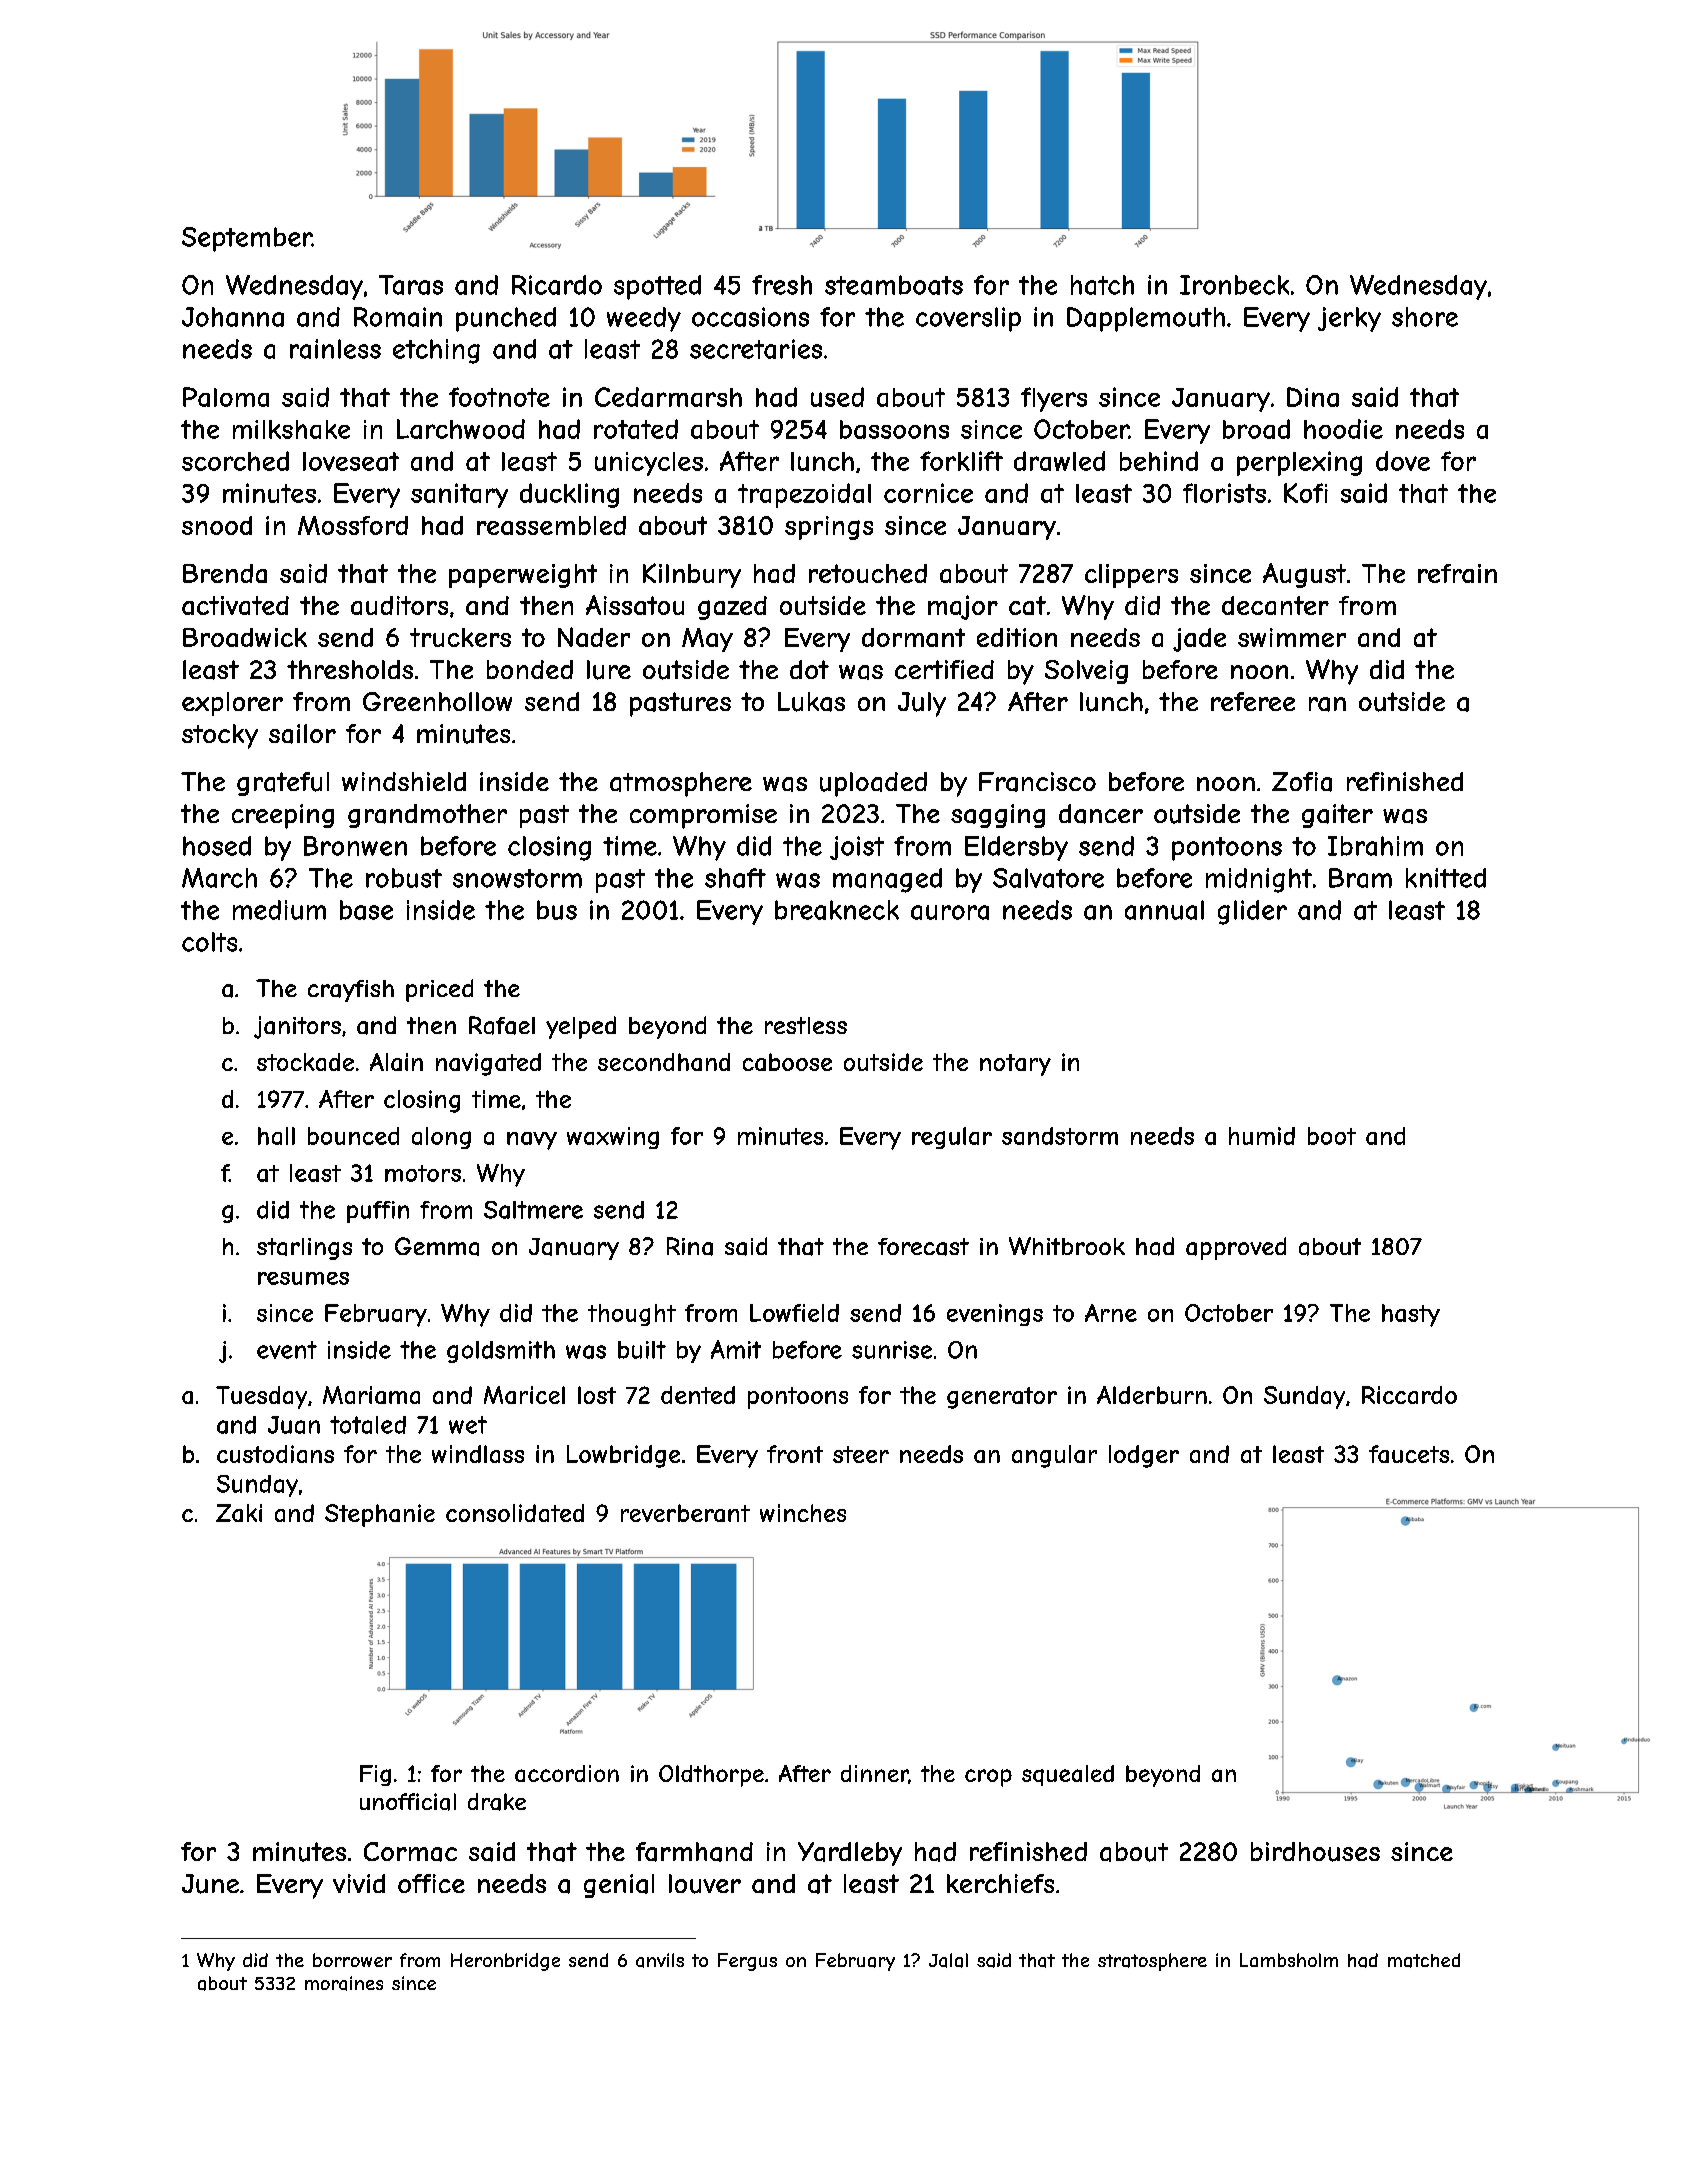 The width and height of the screenshot is (1683, 2178). Describe the element at coordinates (1236, 1248) in the screenshot. I see `approved` at that location.
